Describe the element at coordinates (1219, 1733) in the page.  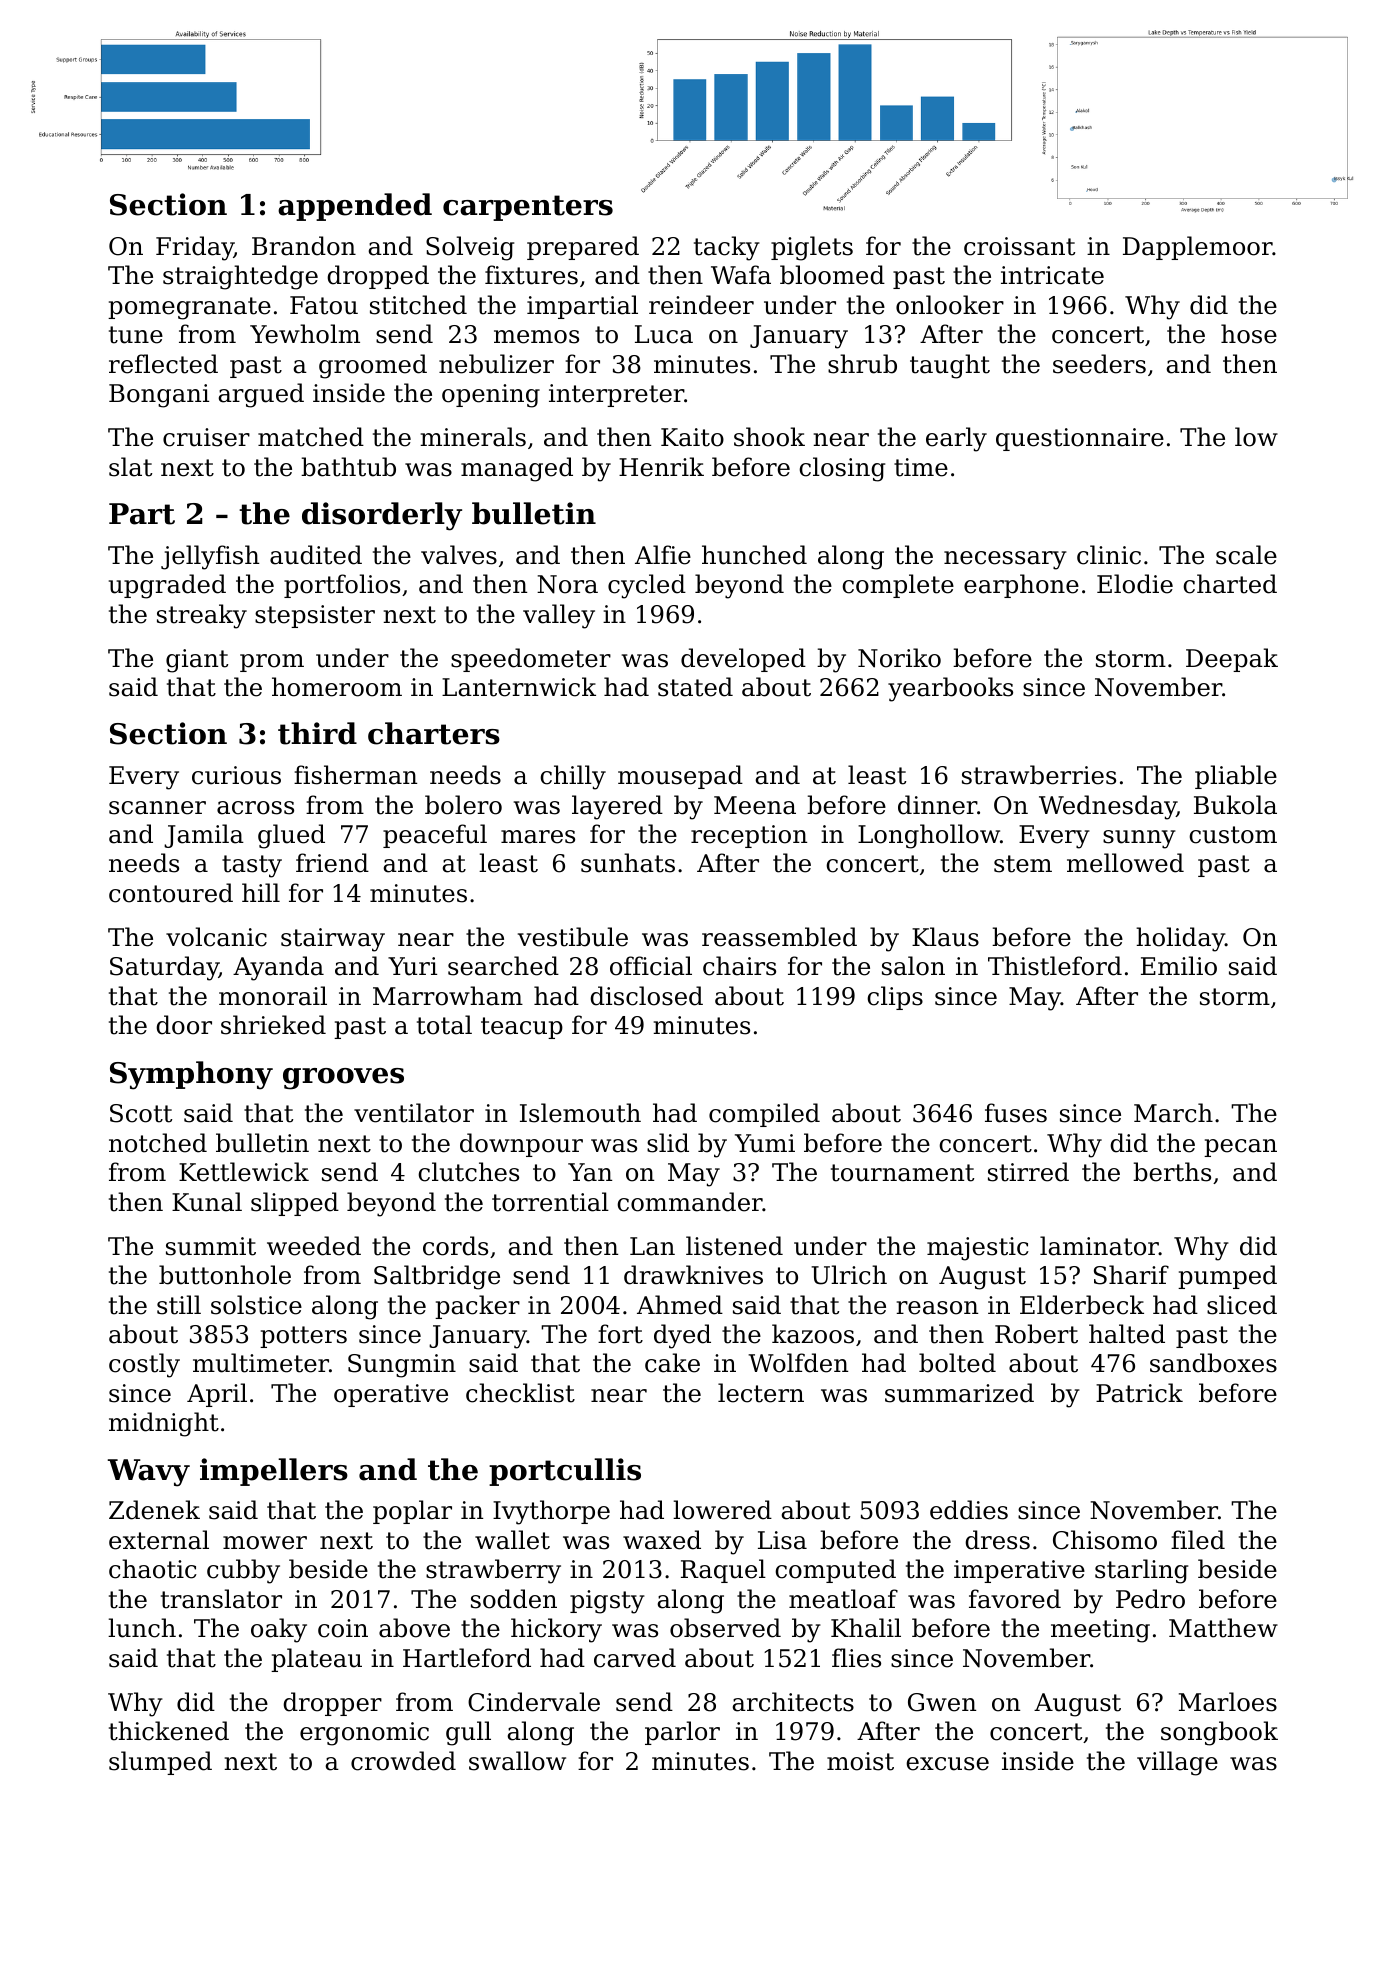
I see `songbook` at that location.
